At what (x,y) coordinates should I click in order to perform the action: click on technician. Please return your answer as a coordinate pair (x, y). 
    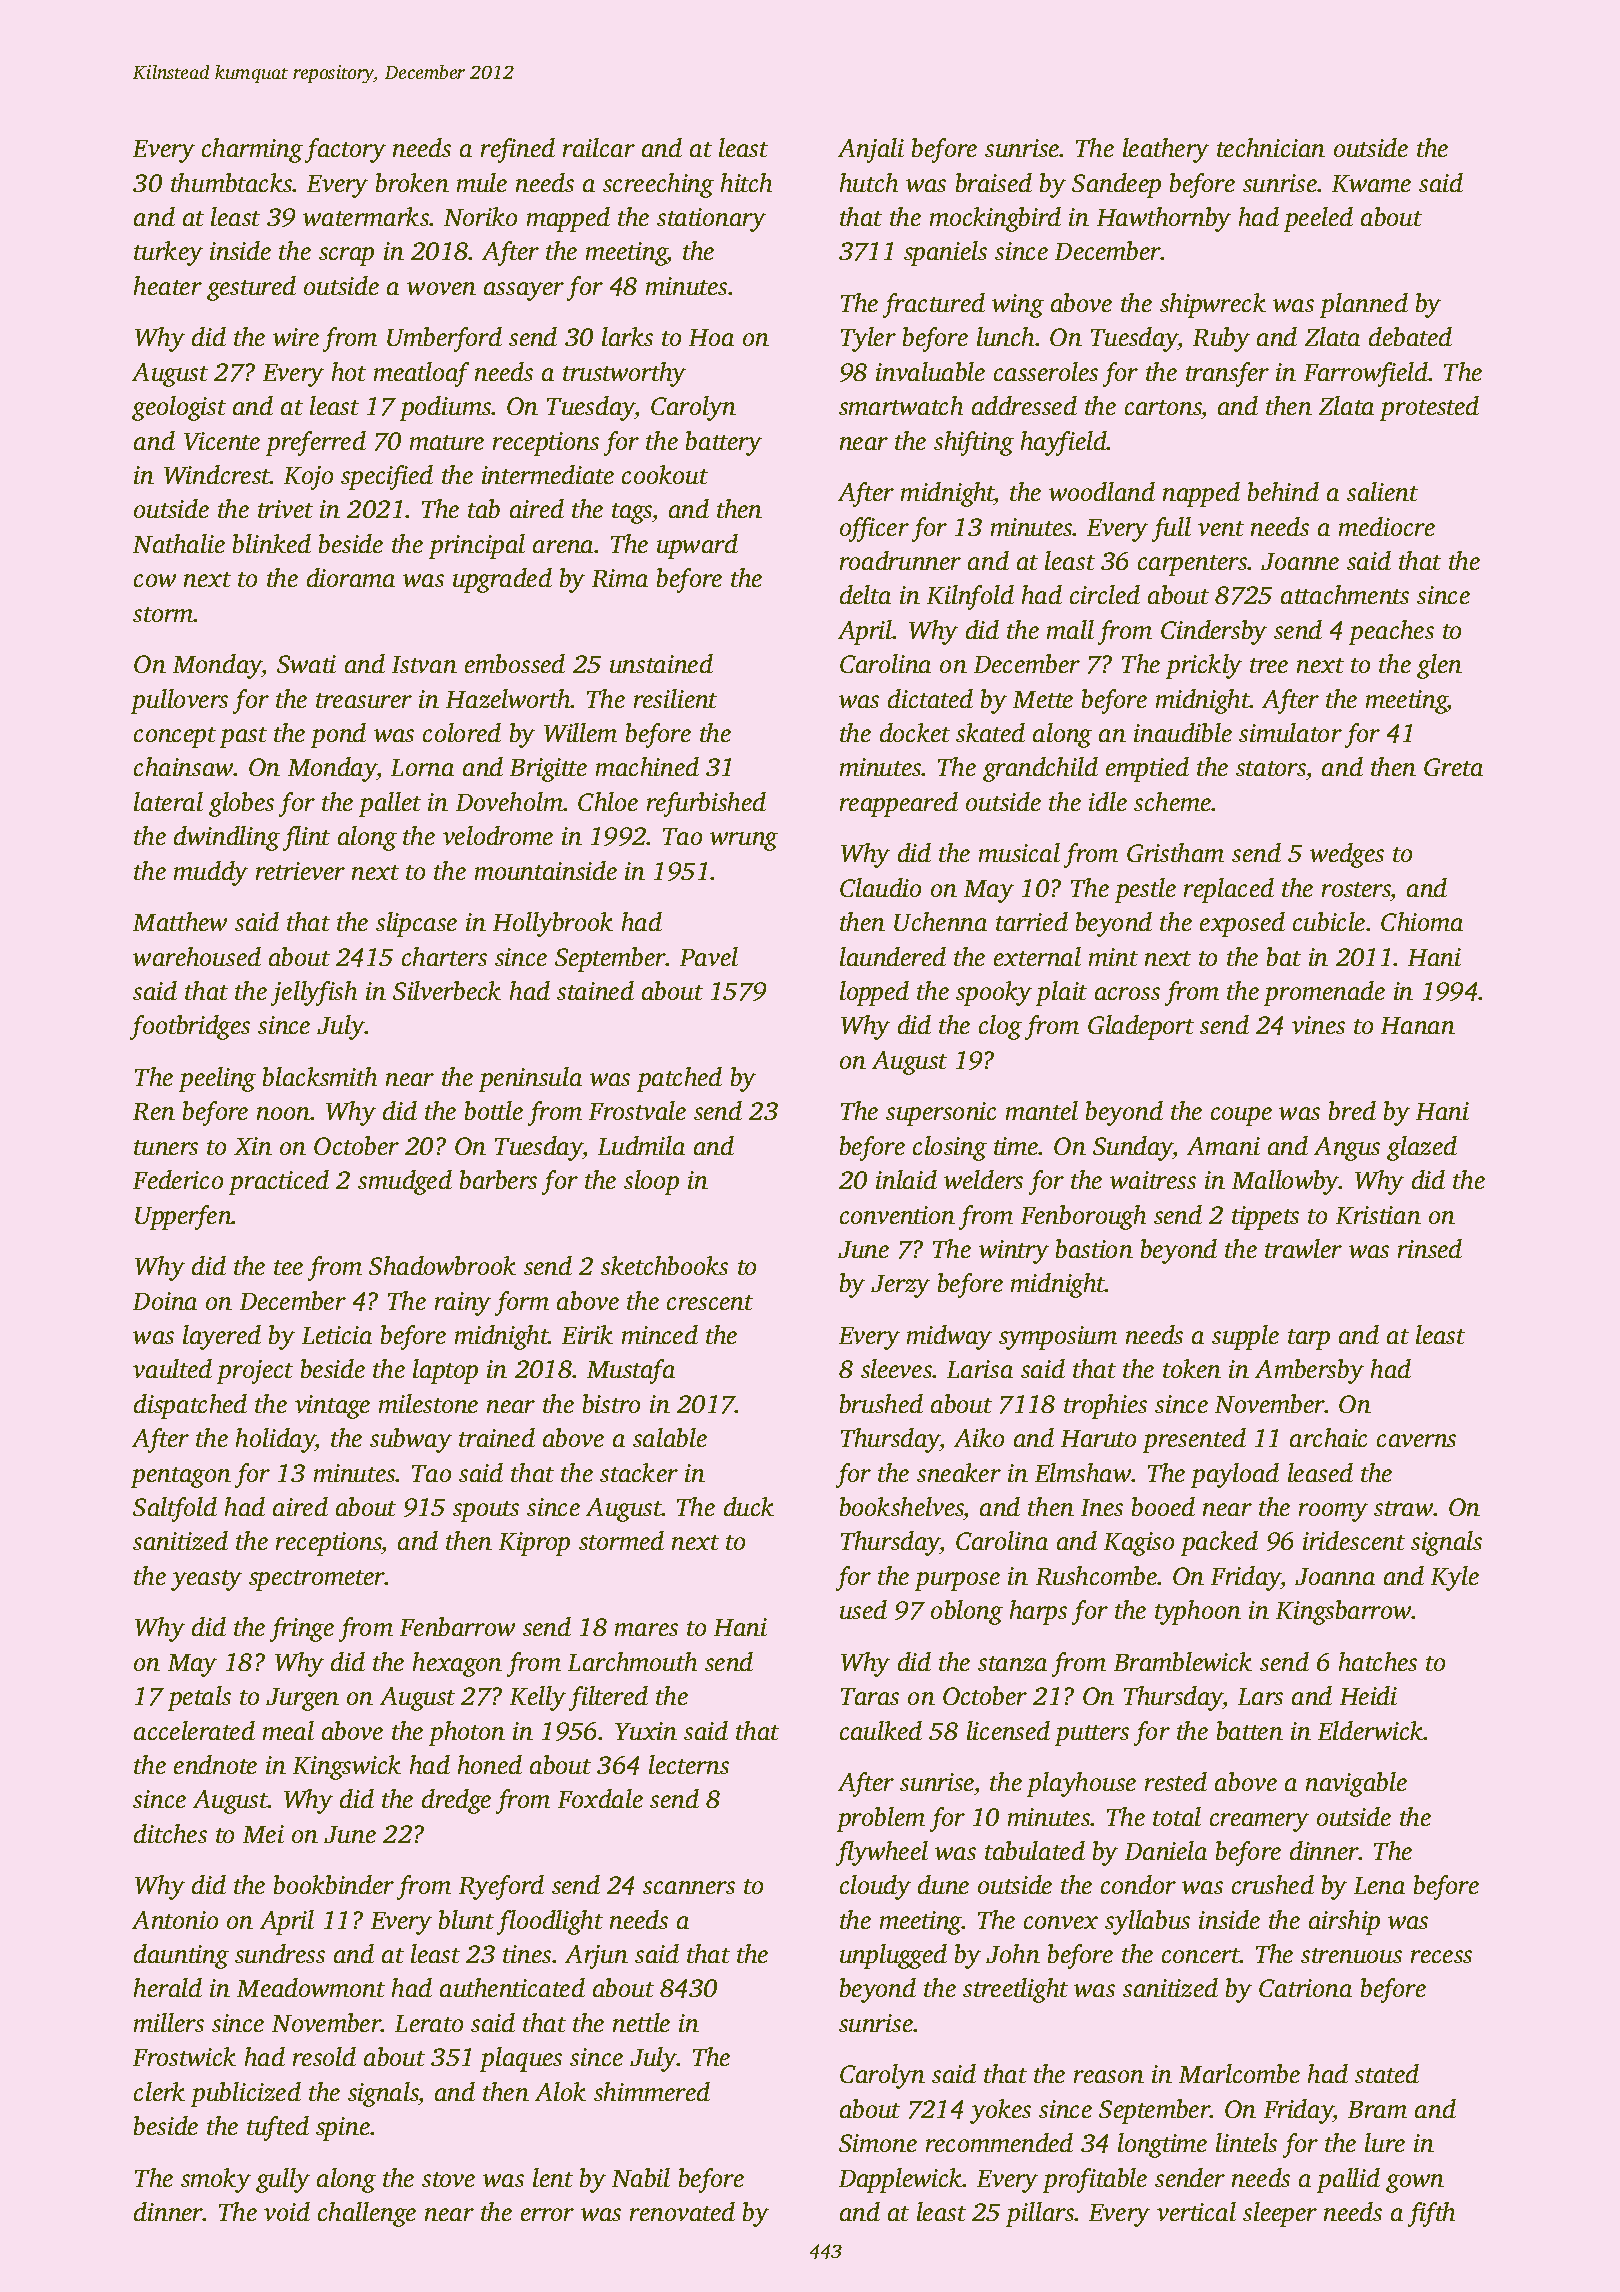
    Looking at the image, I should click on (1271, 147).
